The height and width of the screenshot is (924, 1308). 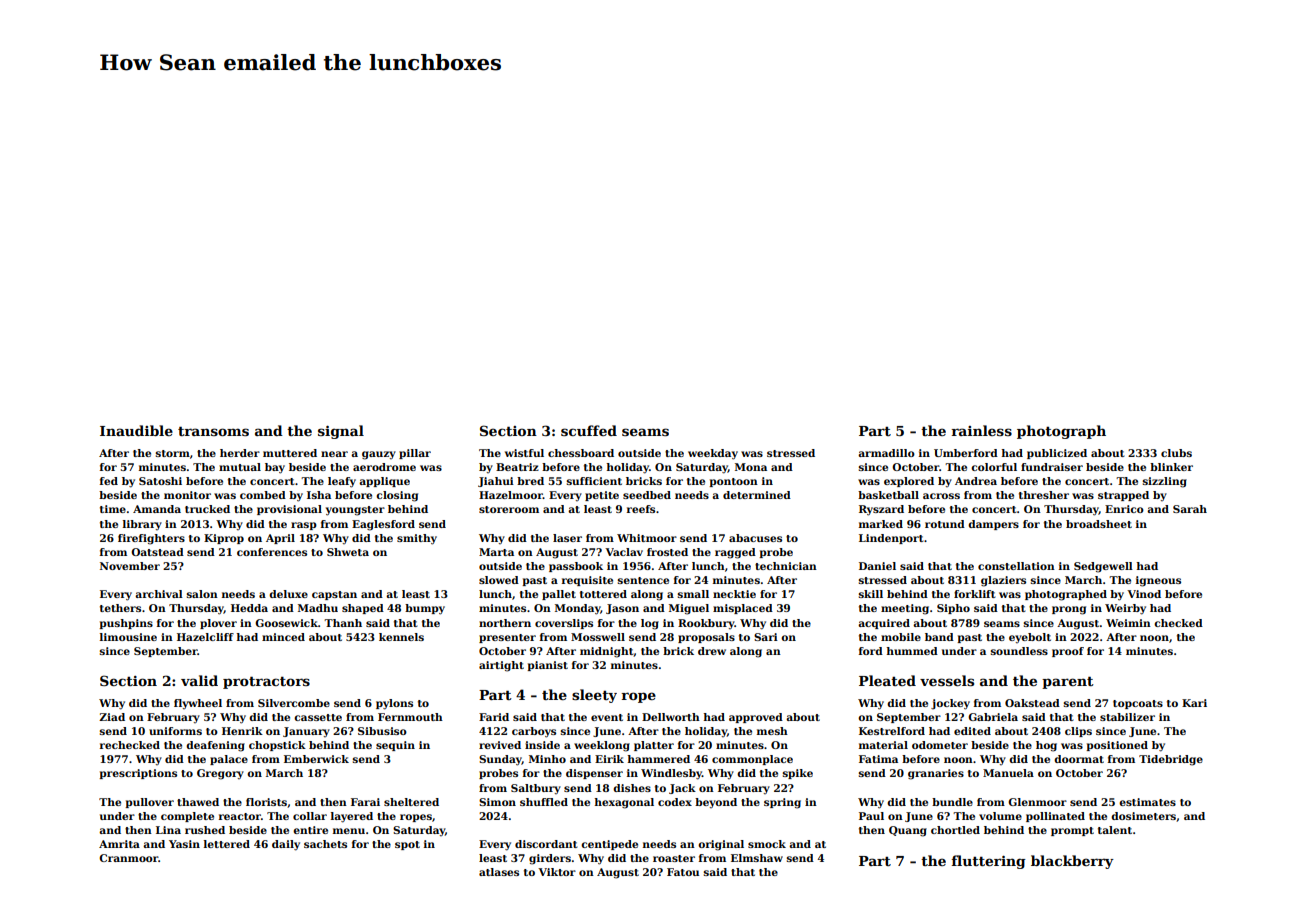 I want to click on atlases, so click(x=499, y=872).
